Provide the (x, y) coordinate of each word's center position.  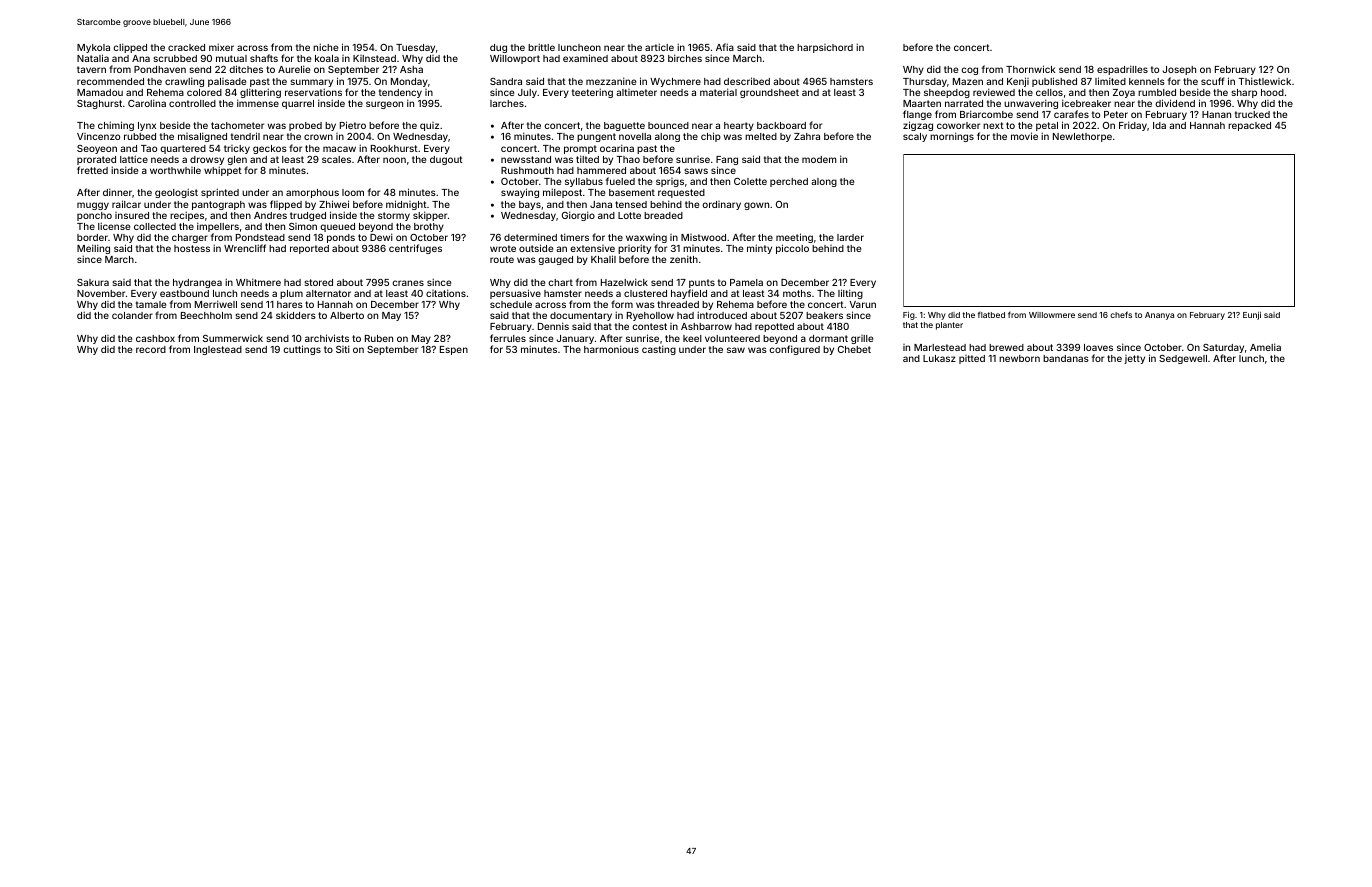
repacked (1249, 126)
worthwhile (175, 170)
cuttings (302, 350)
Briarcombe (986, 114)
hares (290, 304)
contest (649, 326)
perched (789, 182)
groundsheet (769, 93)
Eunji (1252, 316)
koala (327, 58)
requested (681, 193)
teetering (592, 93)
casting (659, 350)
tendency (400, 93)
